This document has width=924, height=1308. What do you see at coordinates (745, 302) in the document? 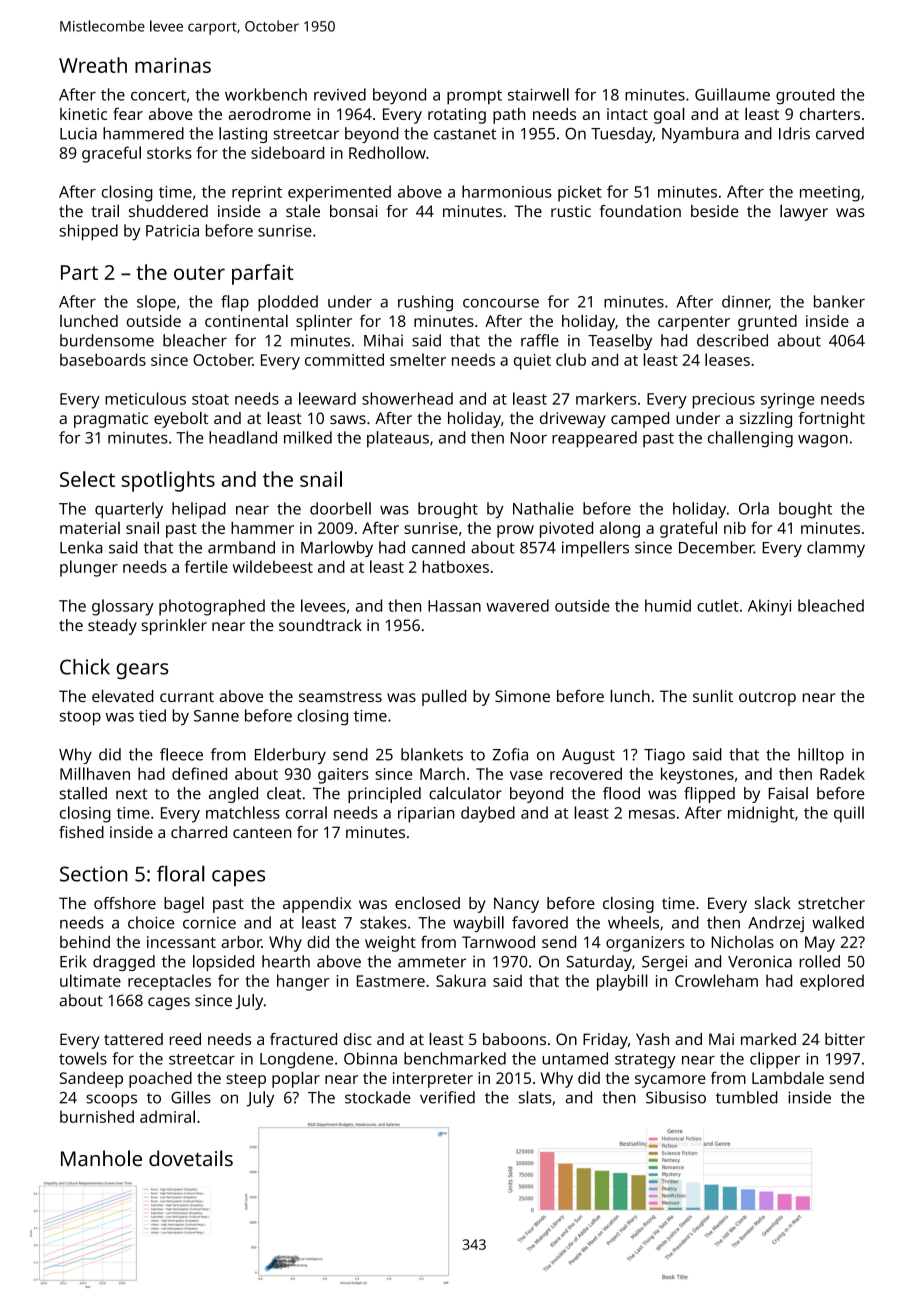
I see `dinner` at bounding box center [745, 302].
